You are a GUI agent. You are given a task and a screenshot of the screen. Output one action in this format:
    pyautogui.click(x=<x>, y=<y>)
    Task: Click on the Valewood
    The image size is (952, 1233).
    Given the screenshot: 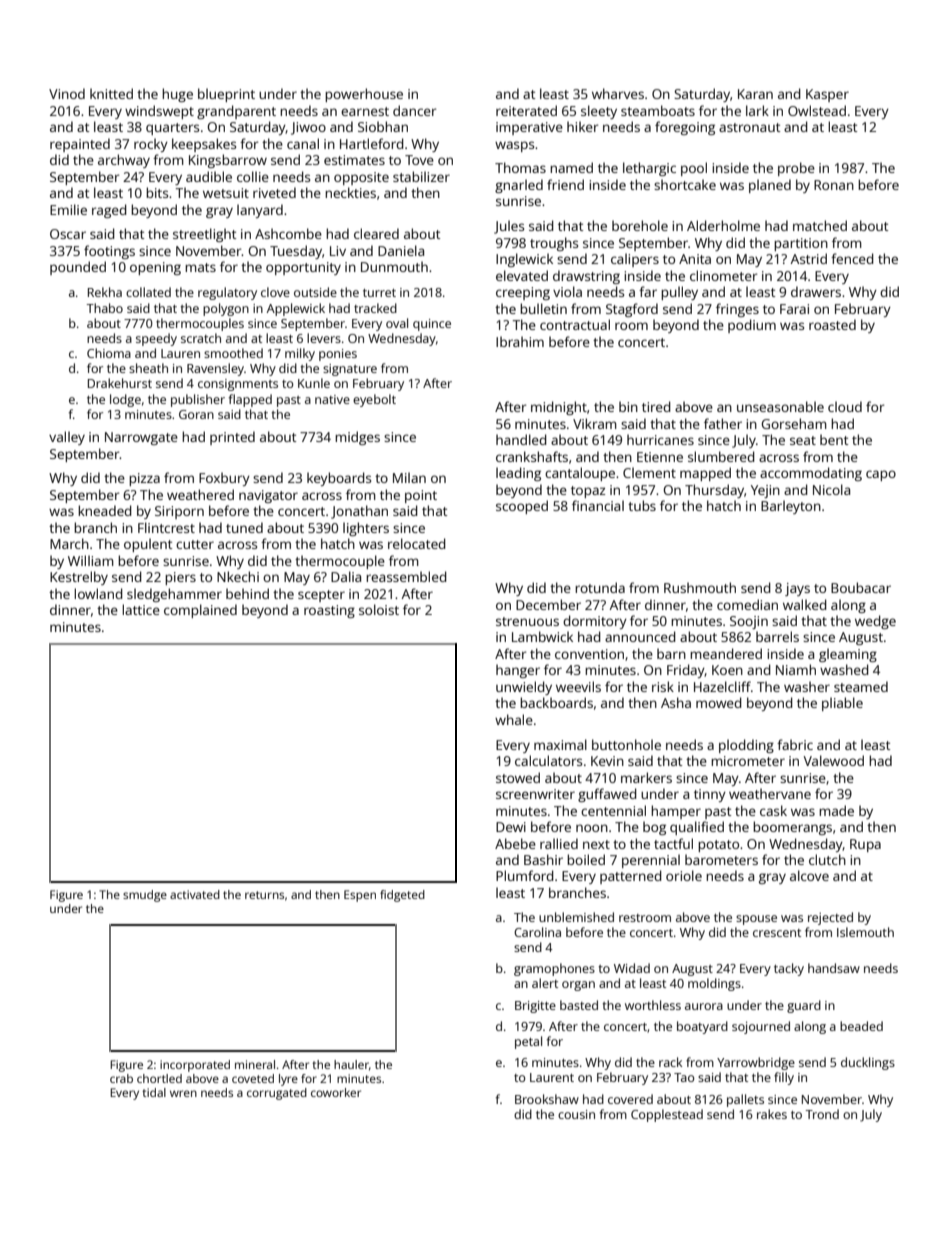 What is the action you would take?
    pyautogui.click(x=834, y=760)
